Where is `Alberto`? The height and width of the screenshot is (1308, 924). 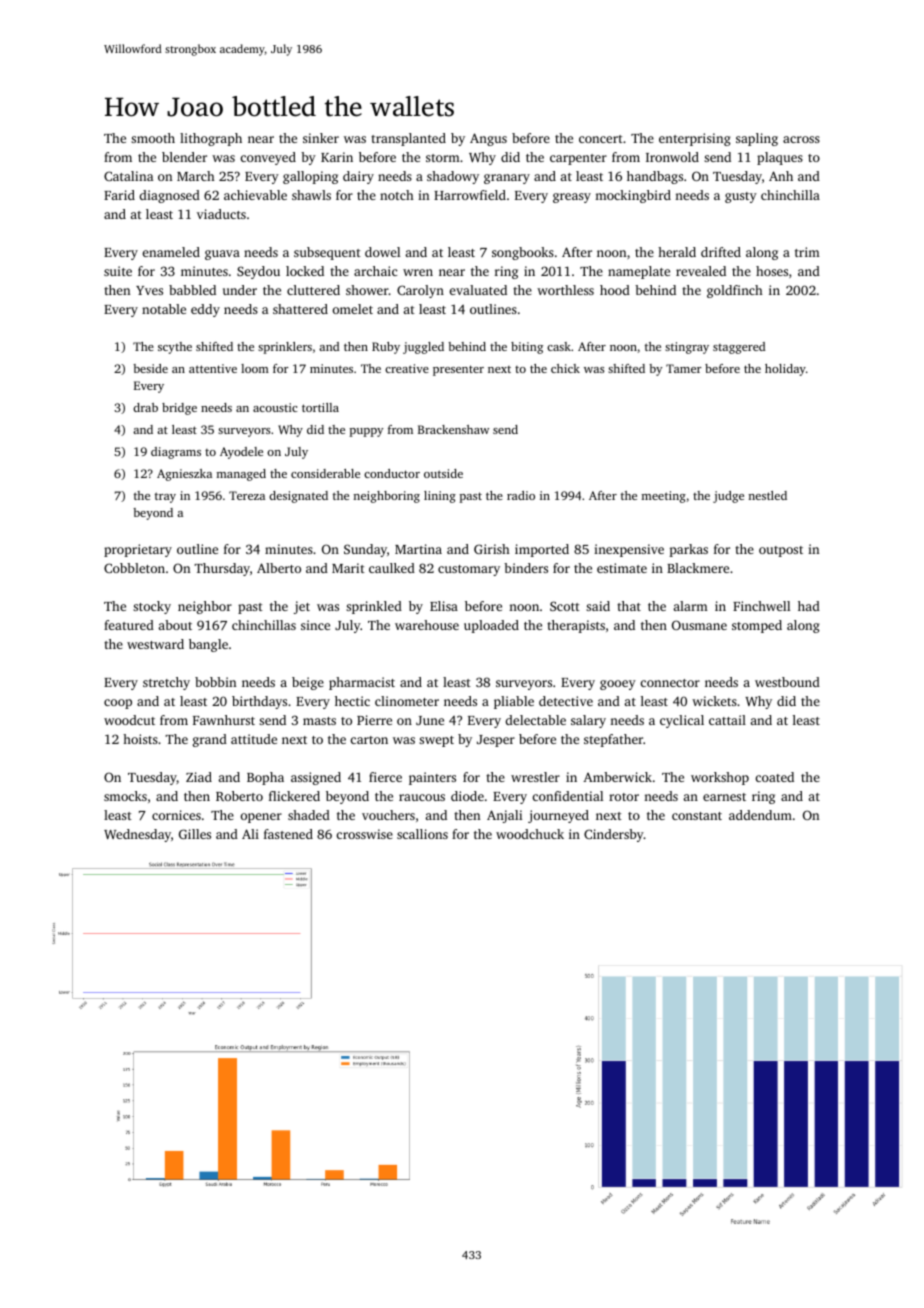
Alberto is located at coordinates (279, 568).
